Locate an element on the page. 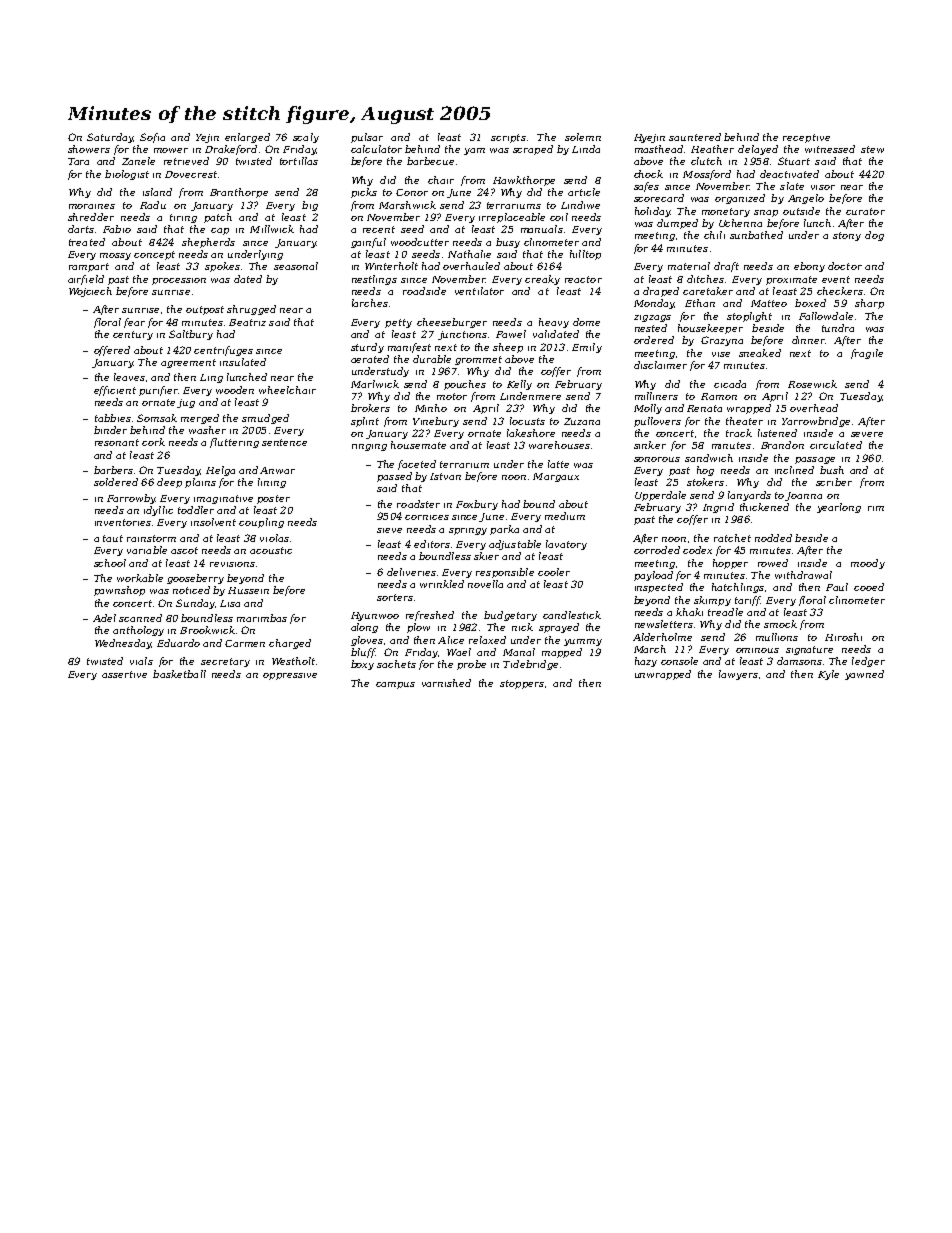  Zanele is located at coordinates (138, 161).
